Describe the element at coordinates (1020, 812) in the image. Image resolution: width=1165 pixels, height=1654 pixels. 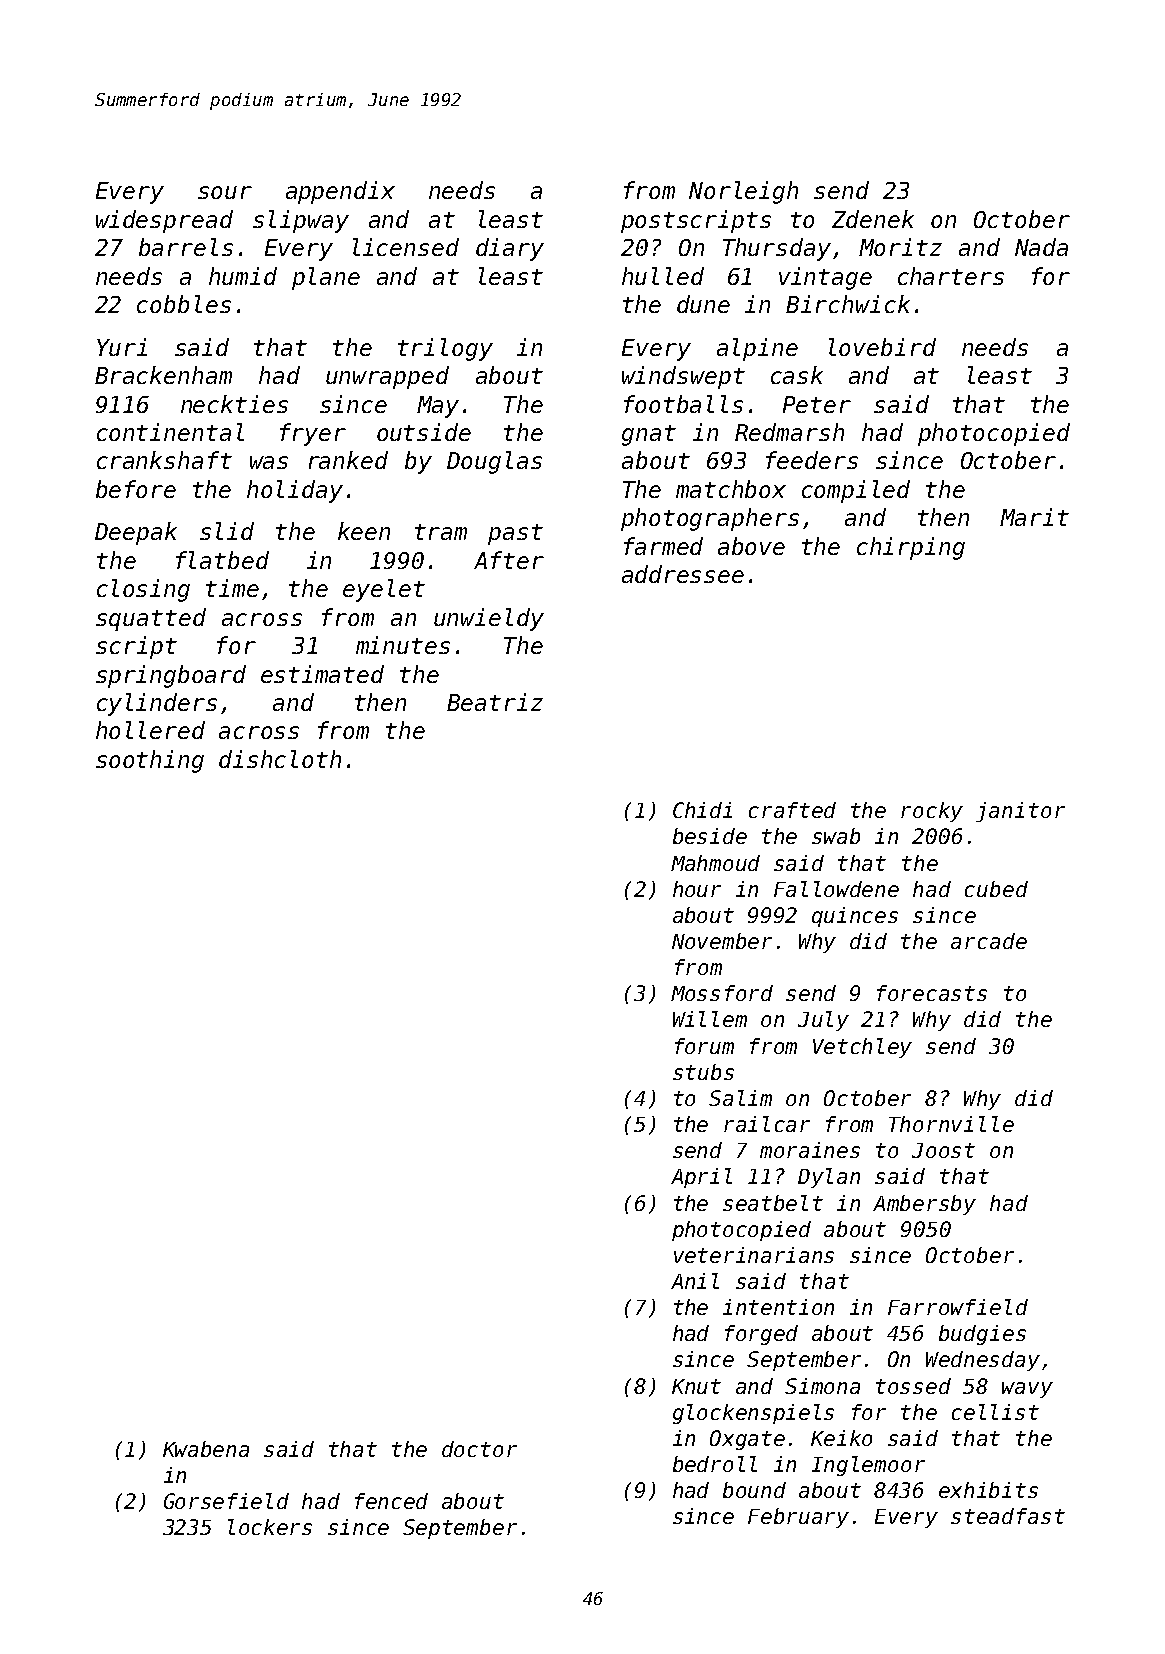
I see `janitor` at that location.
